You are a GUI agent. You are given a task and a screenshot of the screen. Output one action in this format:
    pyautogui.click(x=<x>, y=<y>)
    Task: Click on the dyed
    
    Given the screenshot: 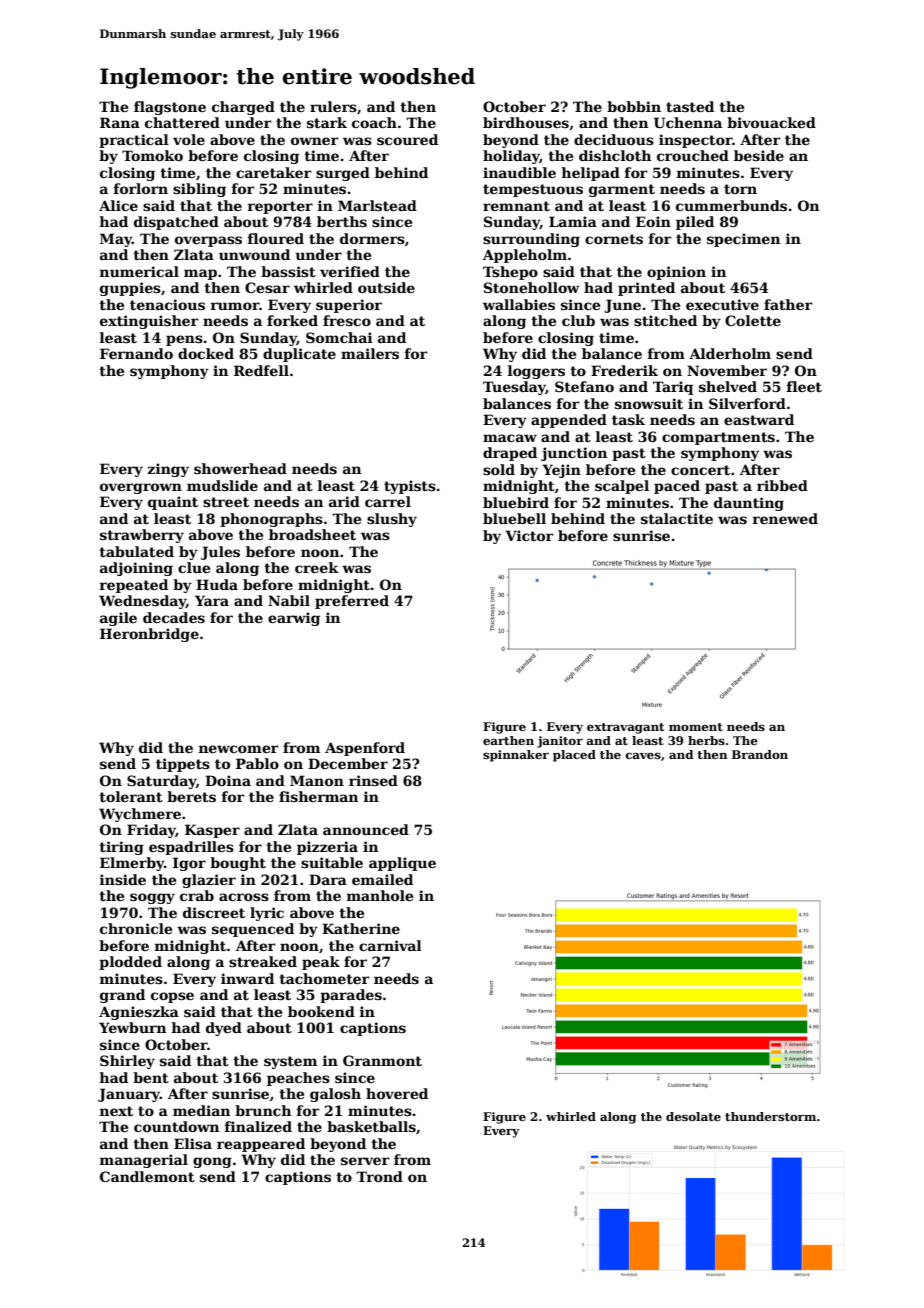 What is the action you would take?
    pyautogui.click(x=224, y=1029)
